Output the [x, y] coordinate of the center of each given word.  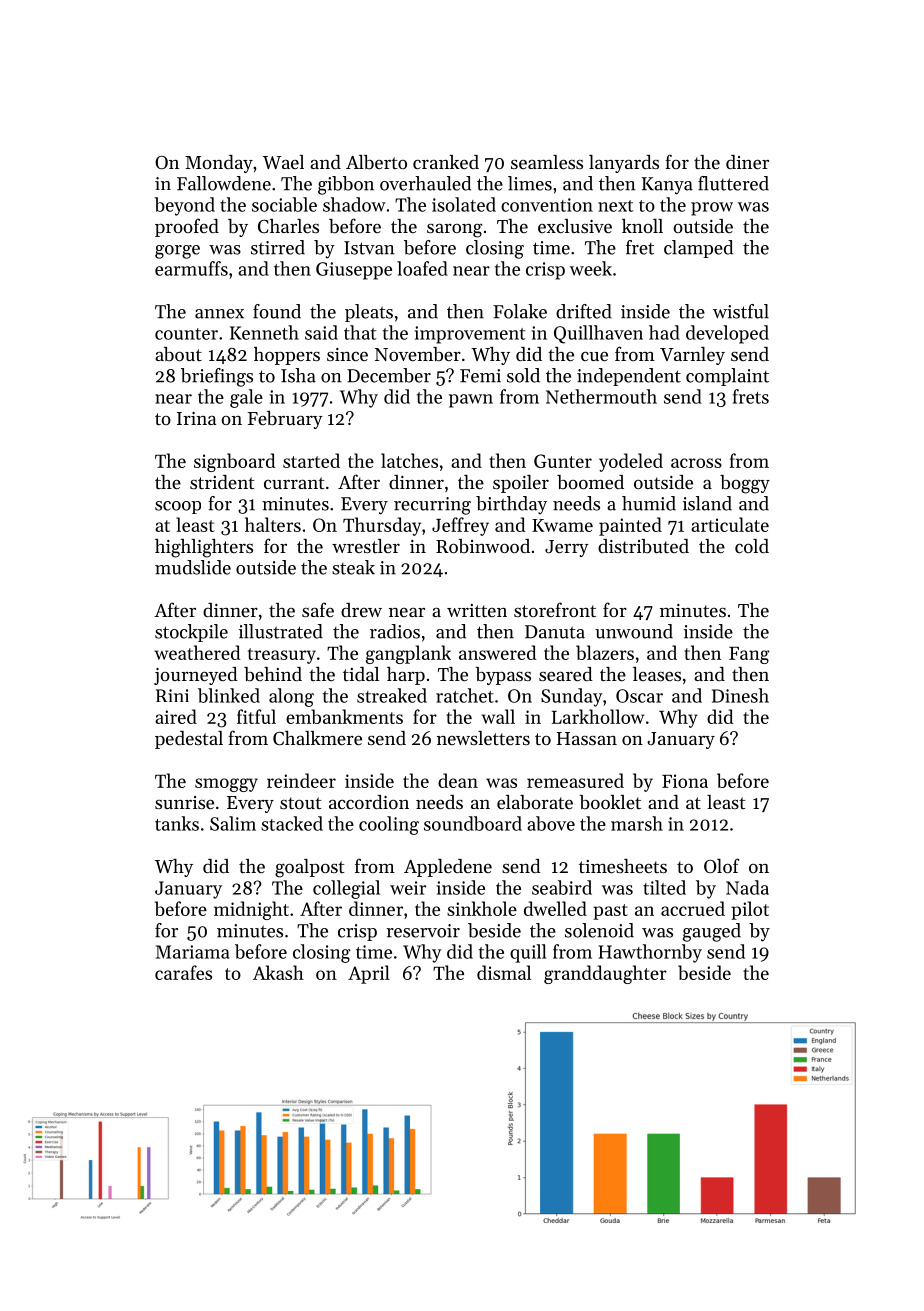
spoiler [521, 484]
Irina [196, 418]
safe [318, 609]
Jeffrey [460, 526]
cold [752, 546]
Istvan [369, 248]
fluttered [733, 183]
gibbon [346, 185]
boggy [745, 484]
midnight [251, 910]
